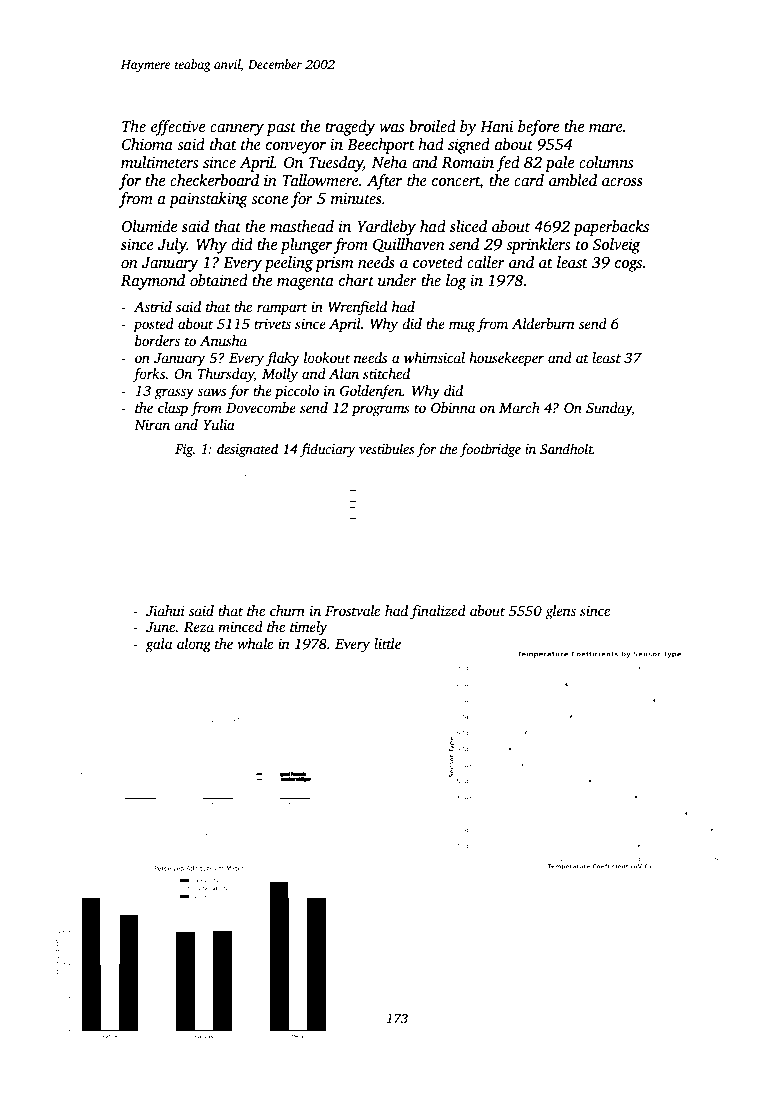 This screenshot has height=1096, width=772. Describe the element at coordinates (237, 130) in the screenshot. I see `cannery` at that location.
